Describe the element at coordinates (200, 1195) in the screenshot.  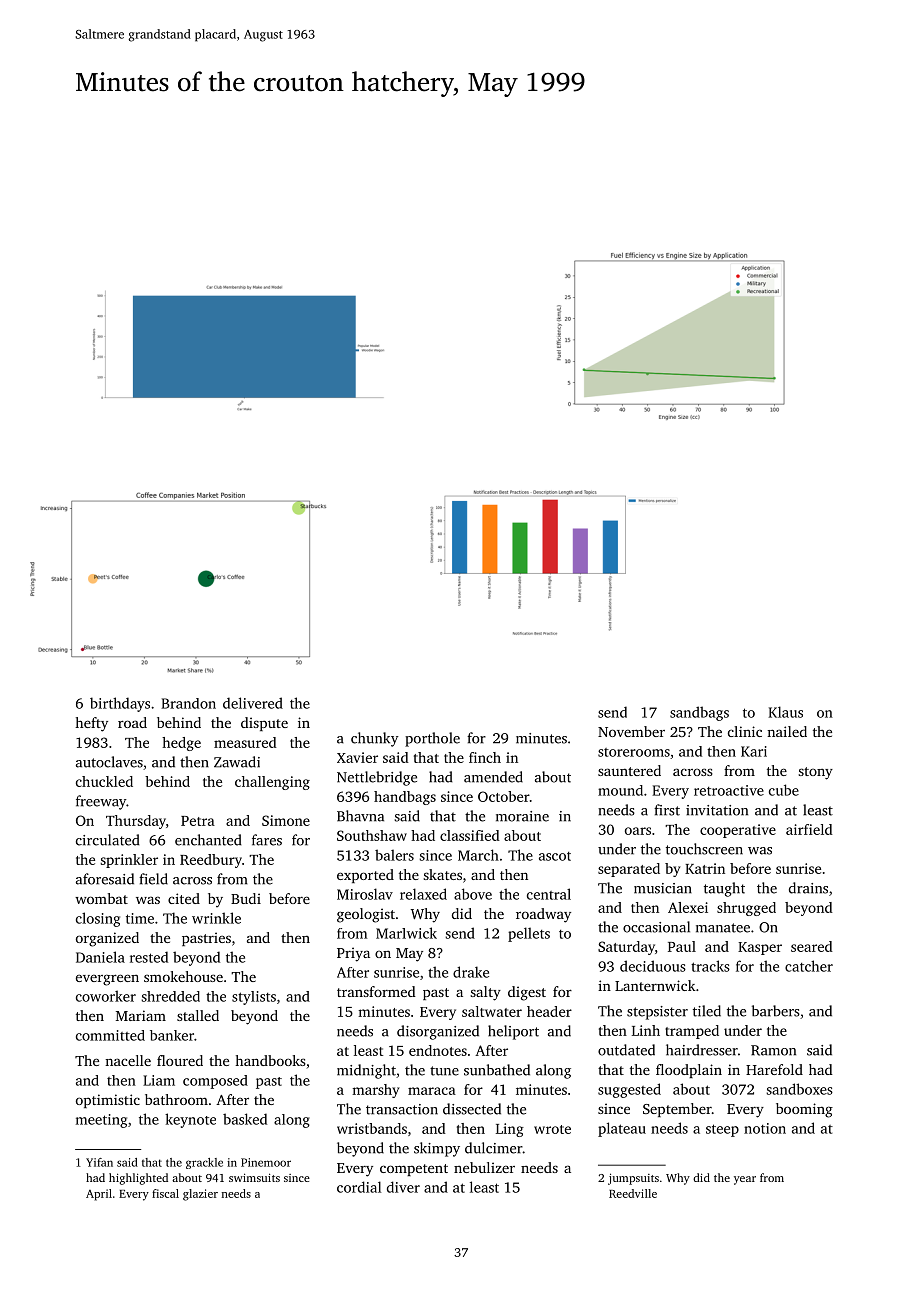
I see `glazier` at that location.
